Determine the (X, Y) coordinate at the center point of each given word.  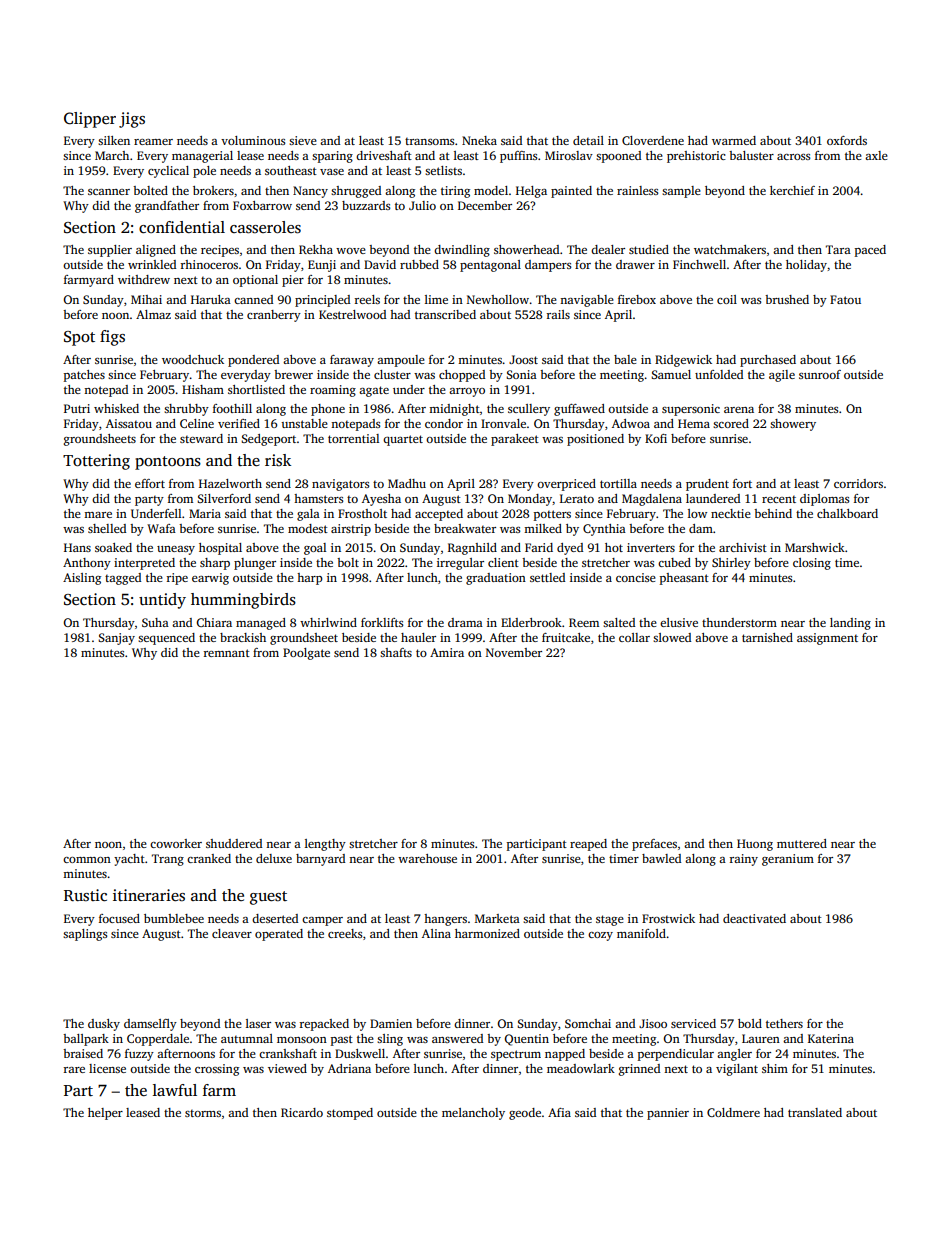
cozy (600, 936)
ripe (177, 579)
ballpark (86, 1040)
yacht (129, 860)
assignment (827, 639)
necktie (731, 513)
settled (547, 577)
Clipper (90, 120)
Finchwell (699, 264)
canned (253, 299)
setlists (443, 170)
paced (870, 251)
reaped (588, 845)
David (380, 264)
